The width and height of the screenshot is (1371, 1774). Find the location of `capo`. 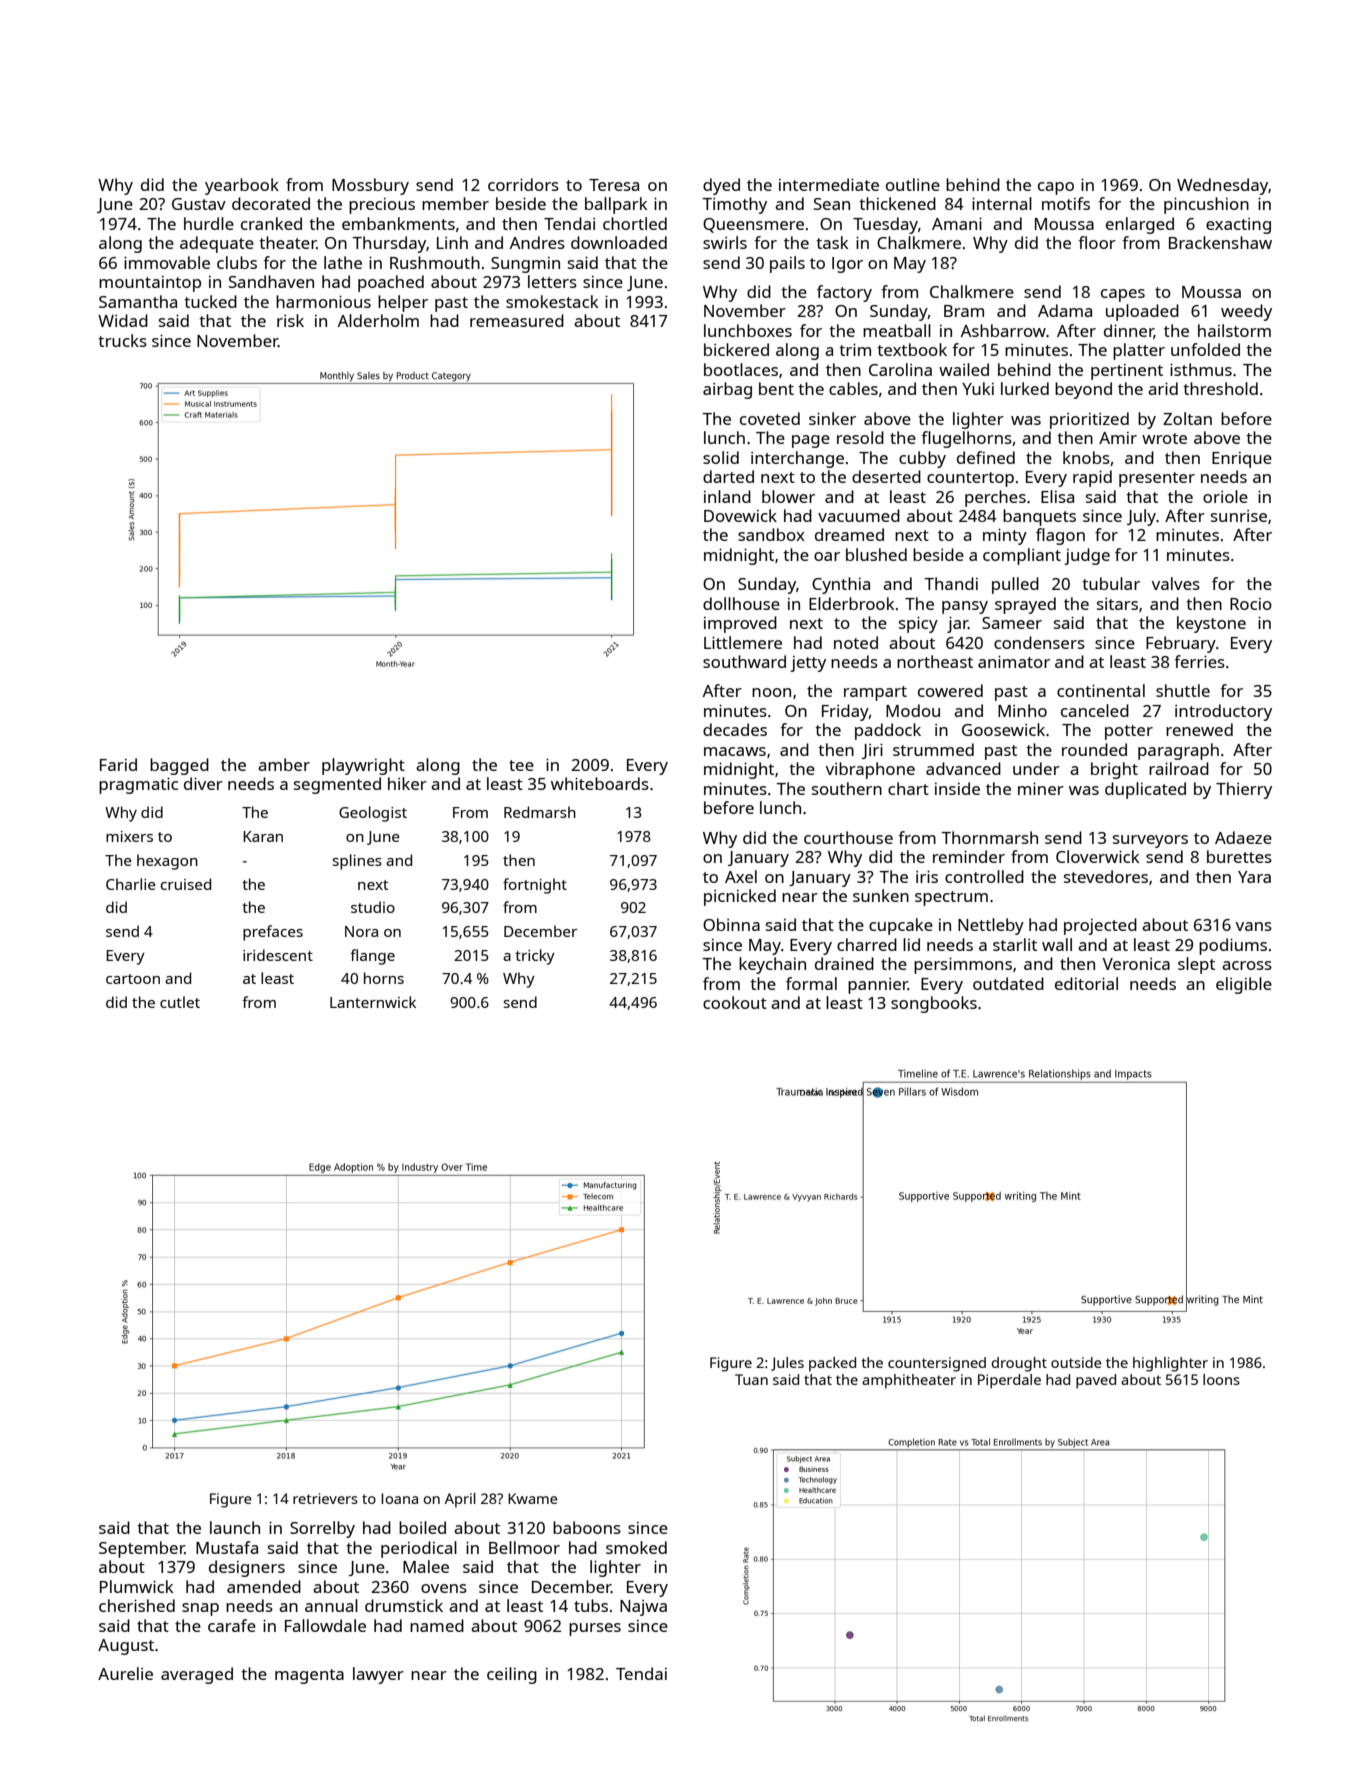

capo is located at coordinates (1056, 188).
